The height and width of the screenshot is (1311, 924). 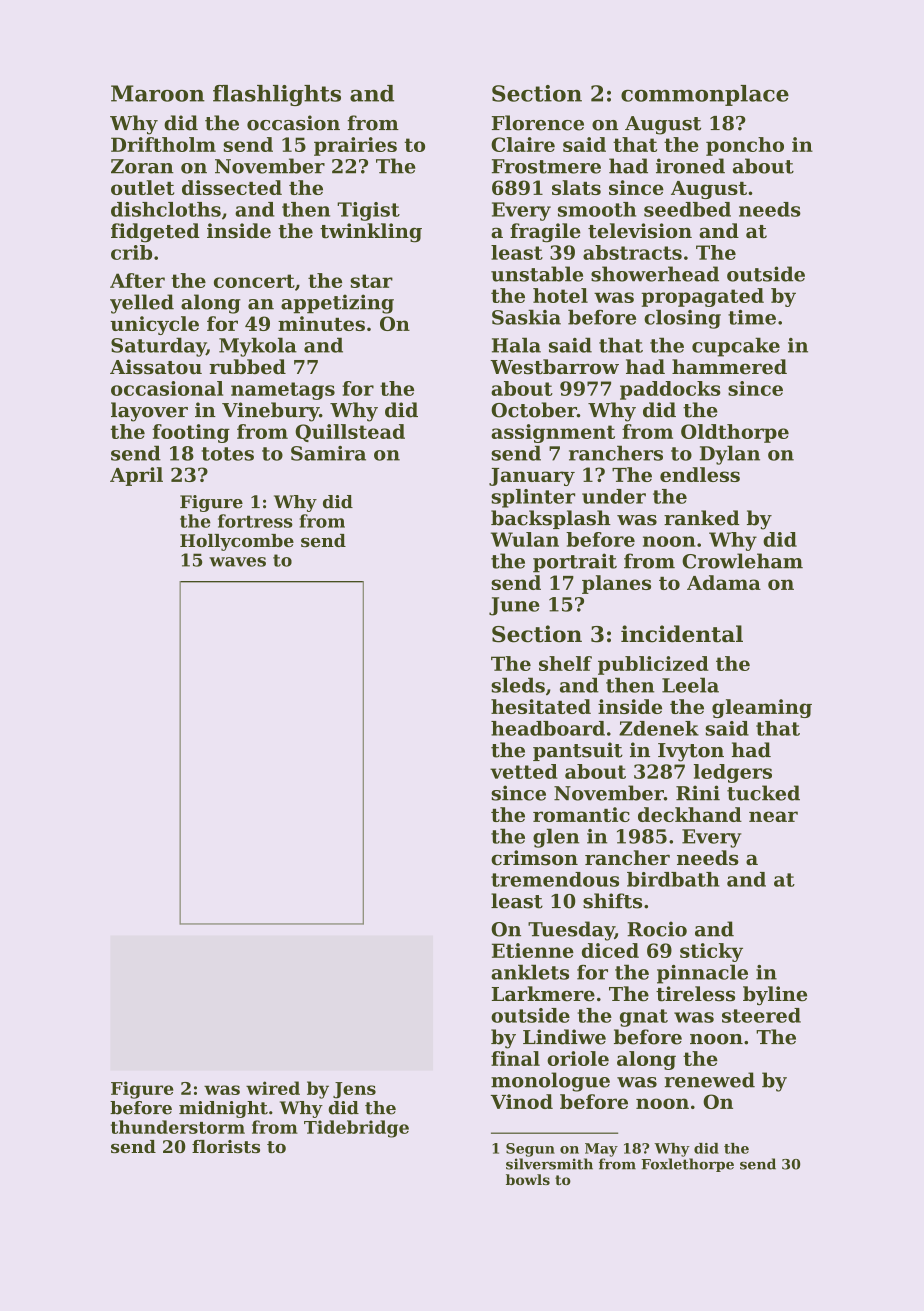 What do you see at coordinates (355, 146) in the screenshot?
I see `prairies` at bounding box center [355, 146].
